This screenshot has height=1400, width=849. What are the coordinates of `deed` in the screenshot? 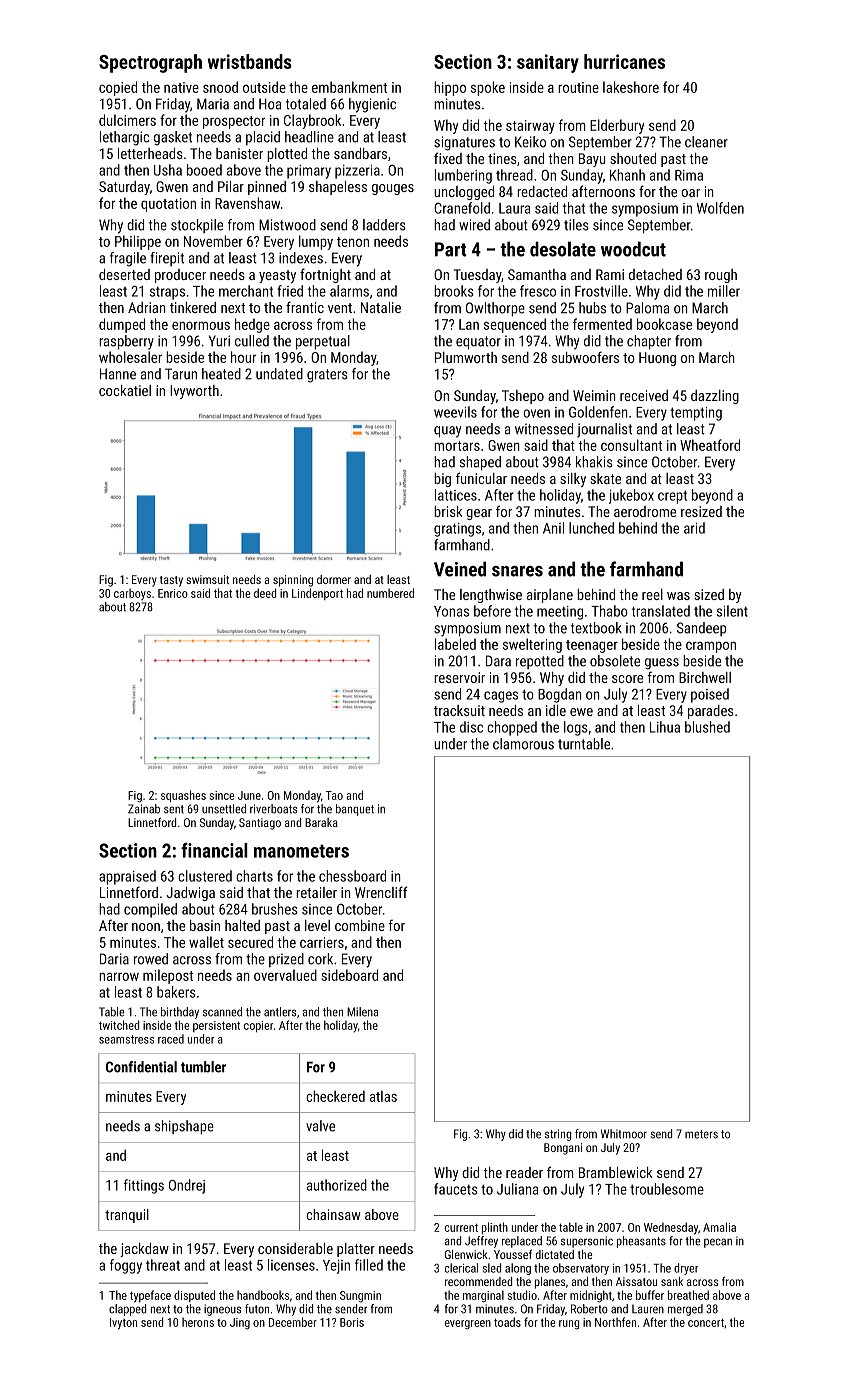 It's located at (265, 593).
